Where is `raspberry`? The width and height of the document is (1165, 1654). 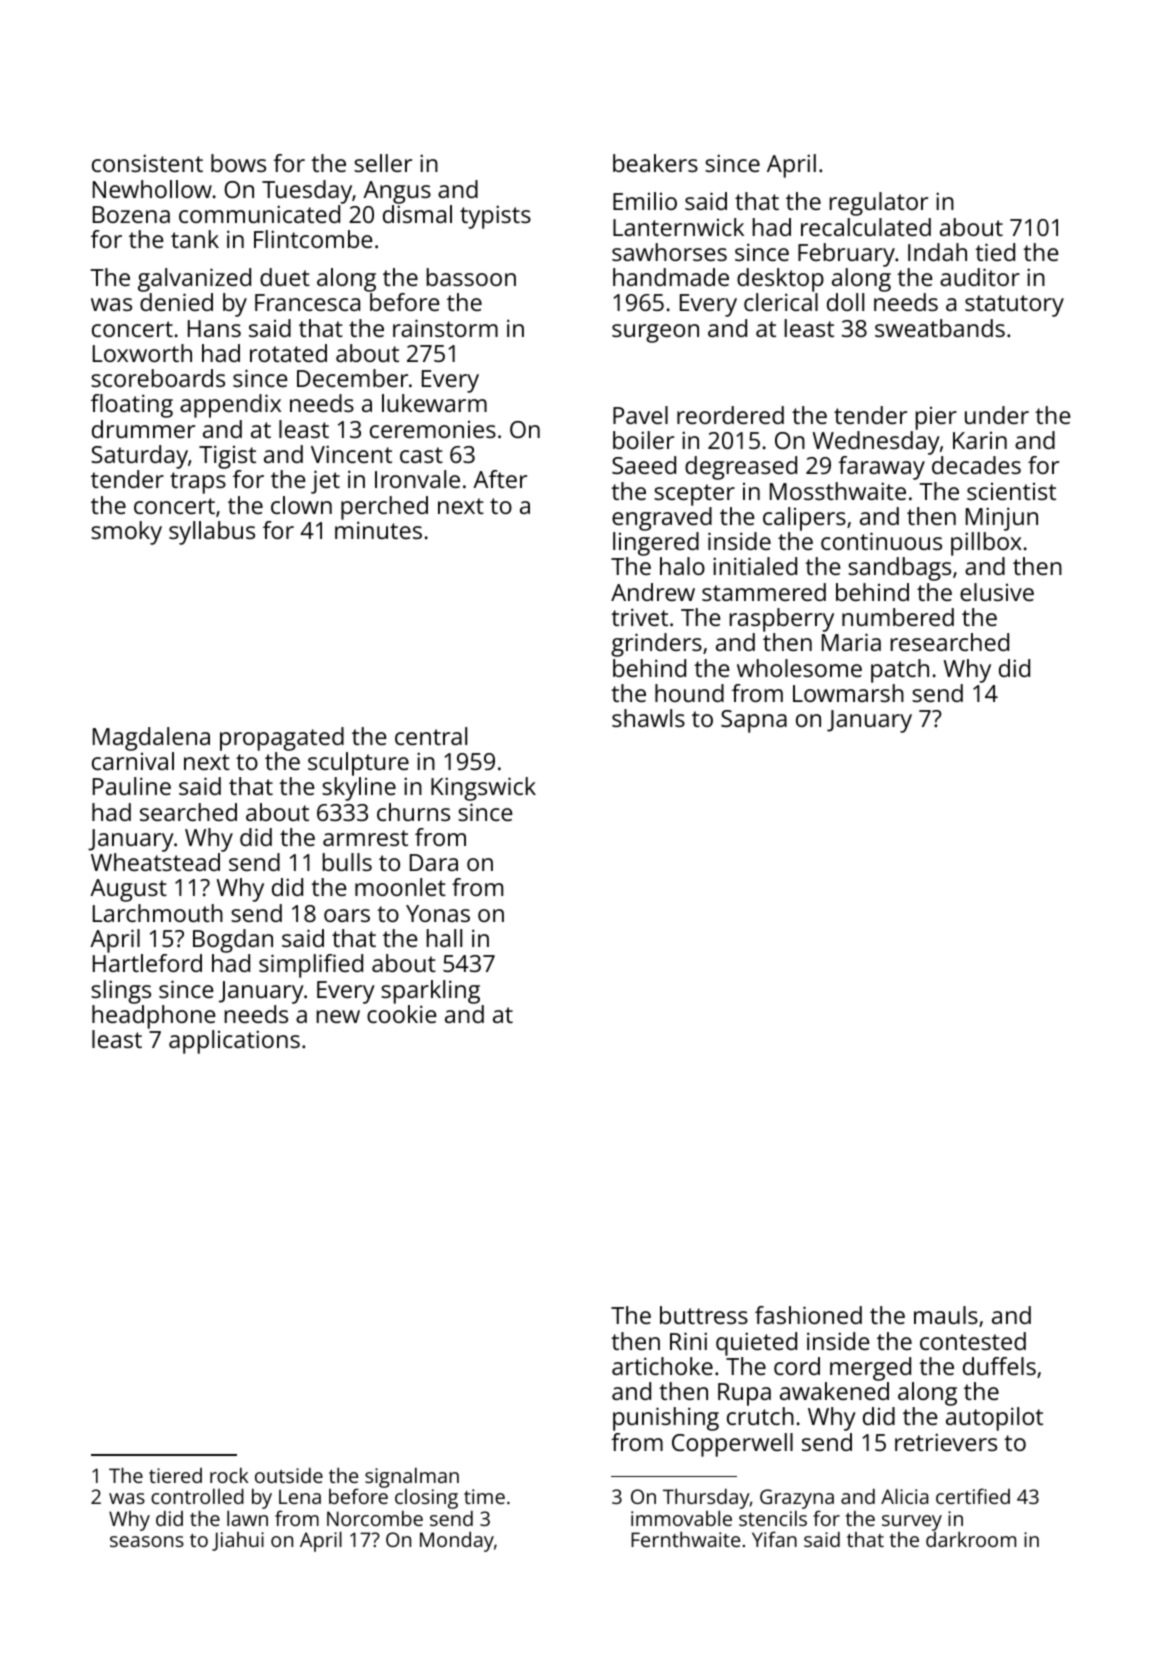
raspberry is located at coordinates (782, 620).
